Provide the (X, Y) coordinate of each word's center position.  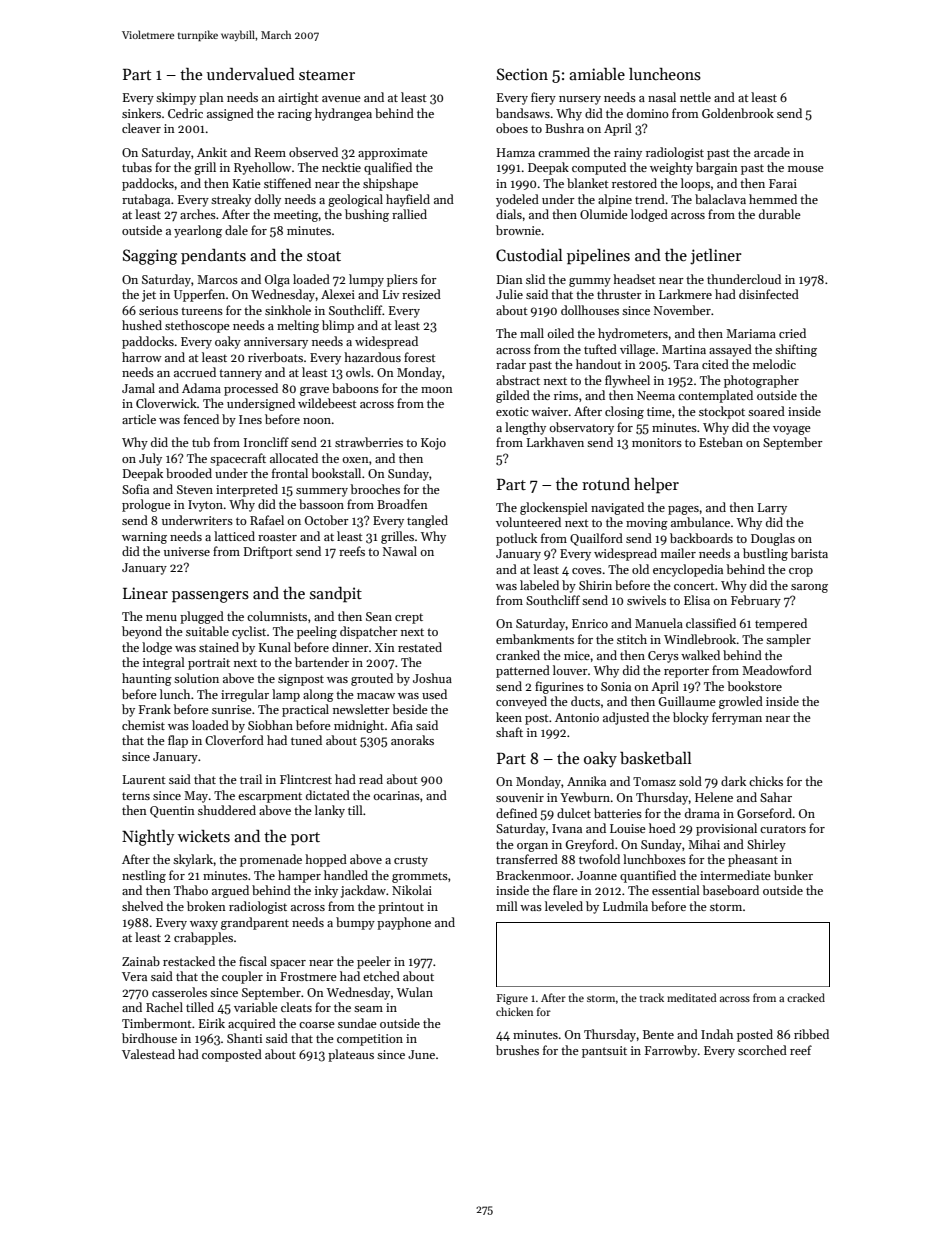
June (421, 1054)
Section (522, 74)
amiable (597, 74)
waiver (549, 411)
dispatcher (369, 632)
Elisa (697, 600)
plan (211, 98)
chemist (143, 725)
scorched (762, 1050)
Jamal (138, 388)
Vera (134, 976)
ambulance (700, 522)
